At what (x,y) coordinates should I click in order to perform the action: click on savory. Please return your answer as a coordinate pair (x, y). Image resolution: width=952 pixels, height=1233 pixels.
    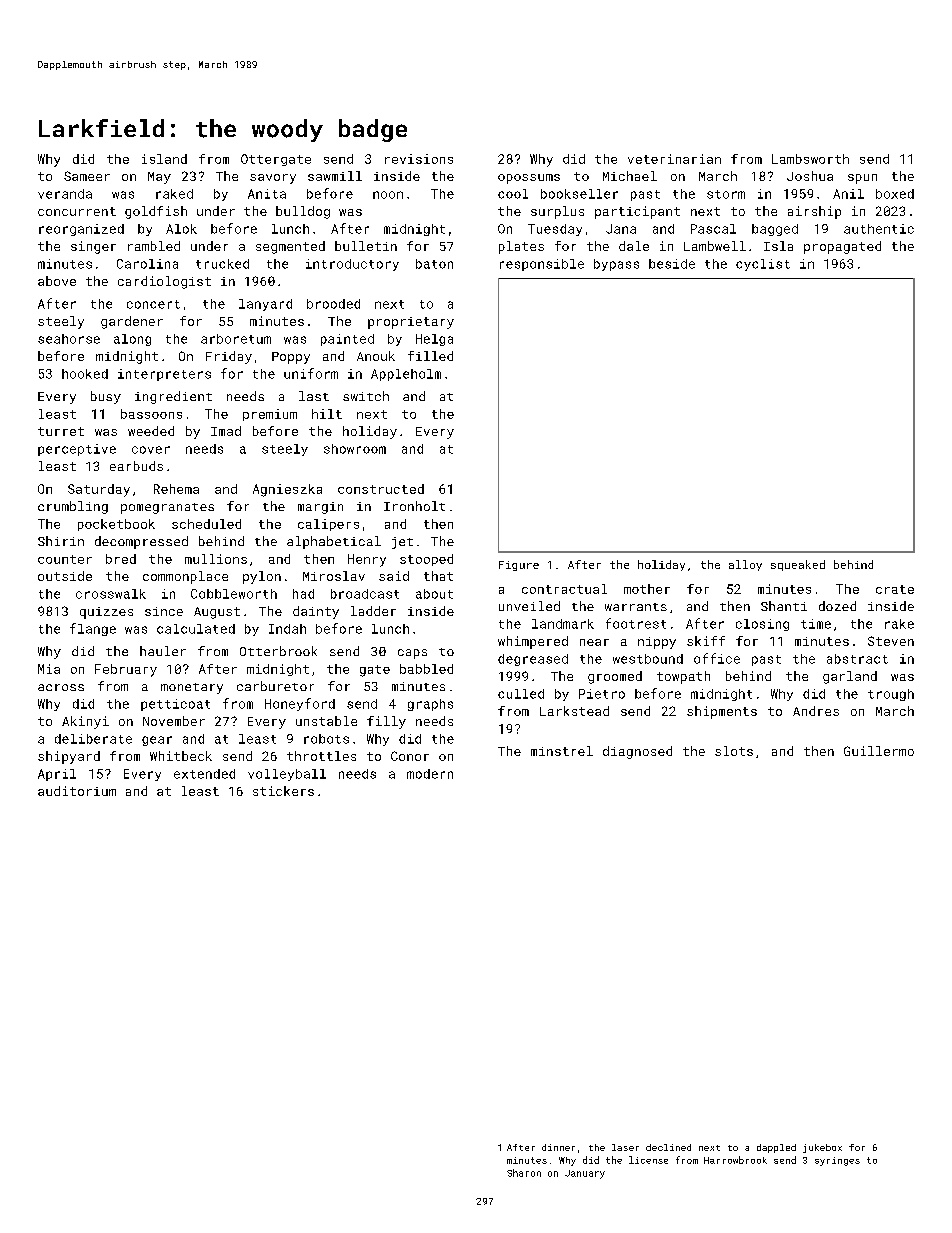
    Looking at the image, I should click on (273, 179).
